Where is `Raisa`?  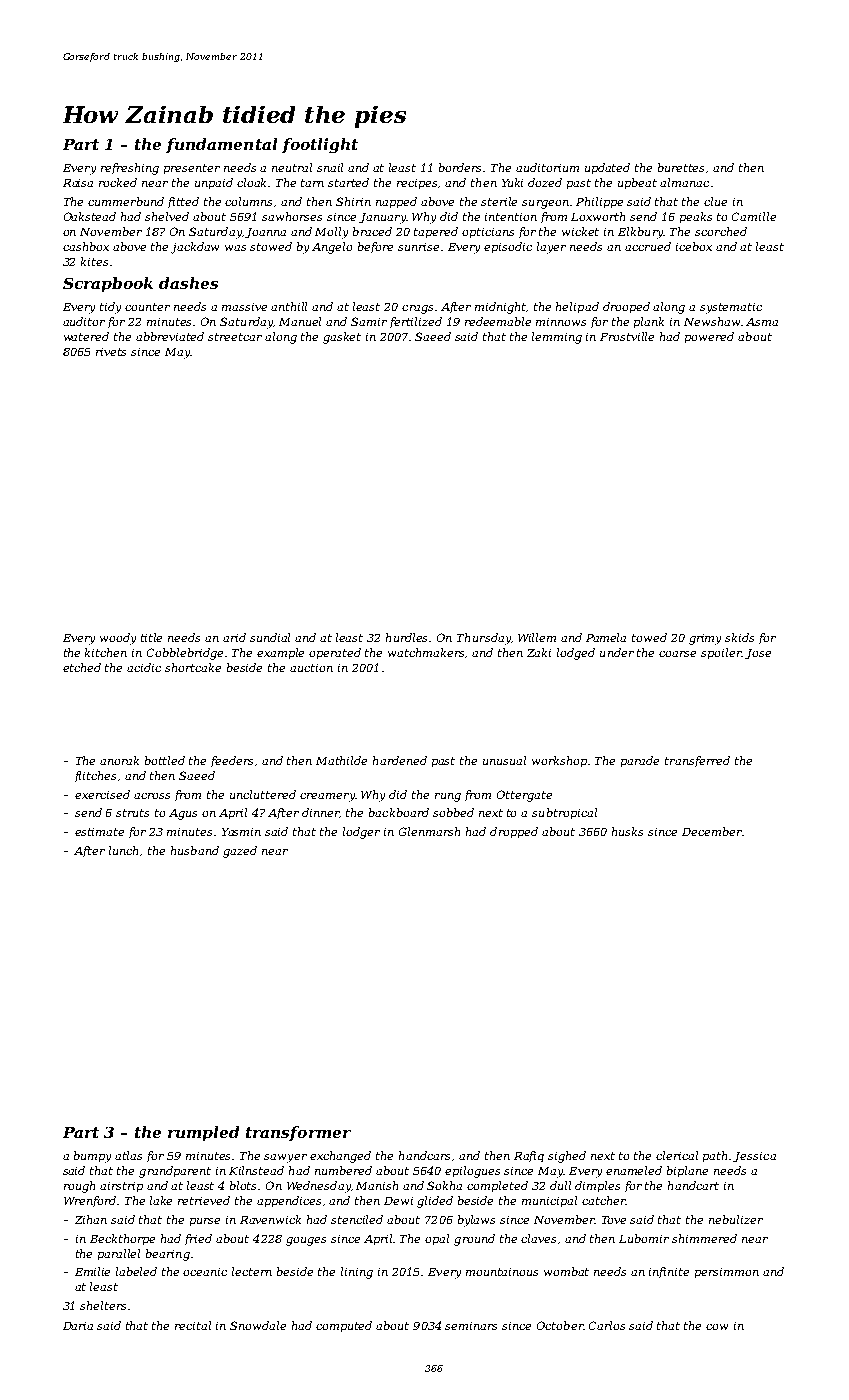 Raisa is located at coordinates (78, 183).
